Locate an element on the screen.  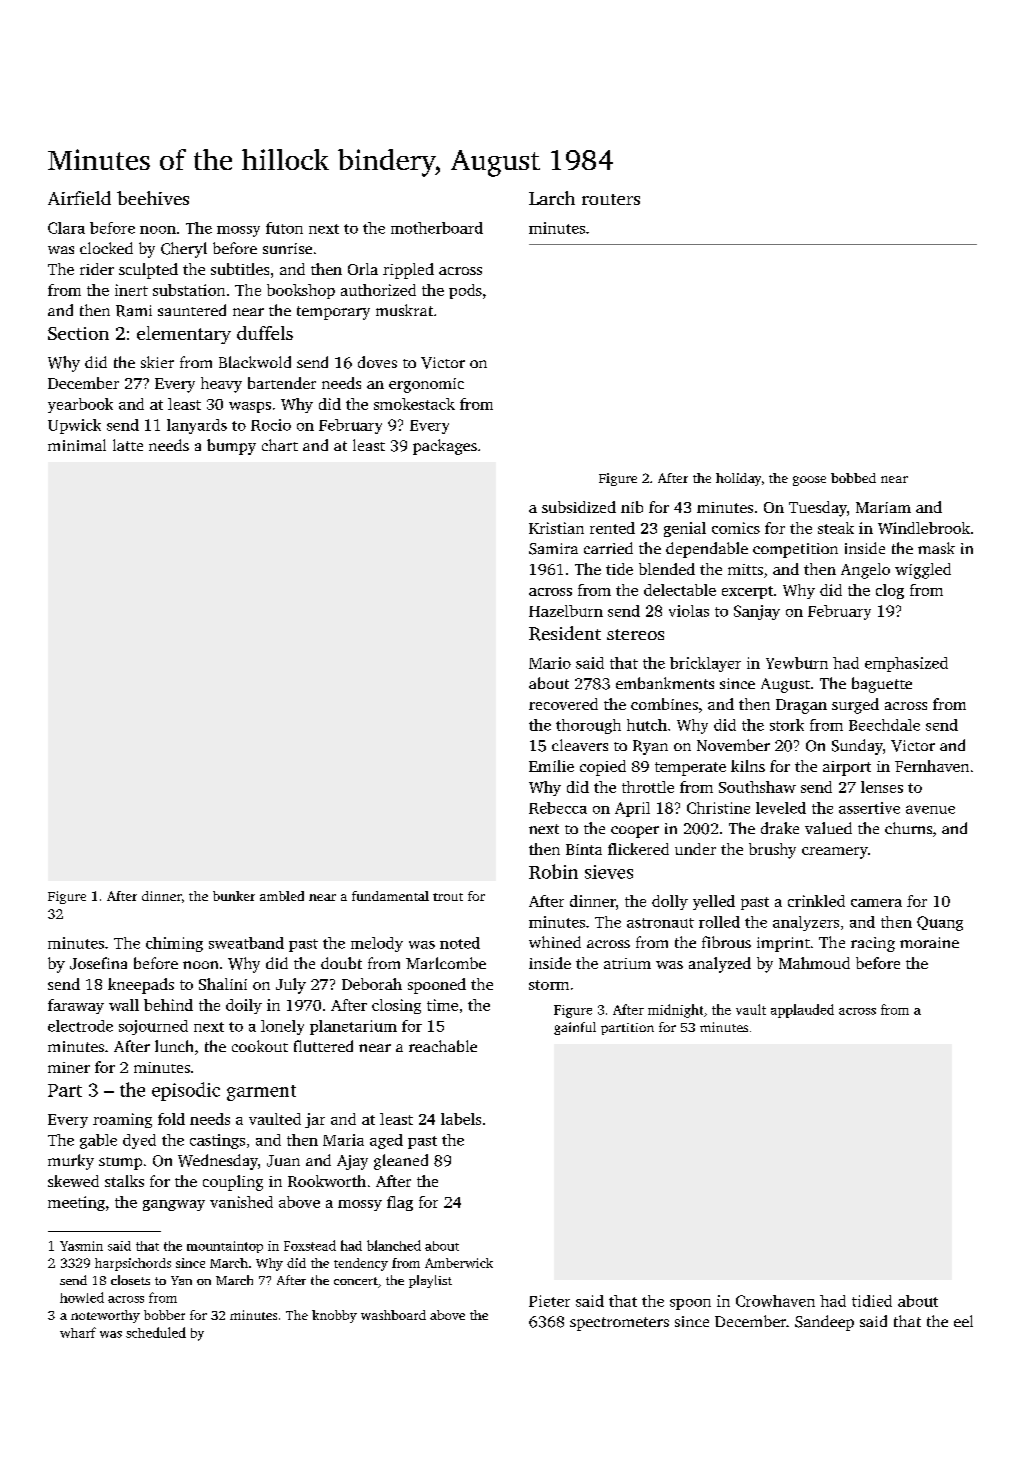
beehives is located at coordinates (153, 198).
